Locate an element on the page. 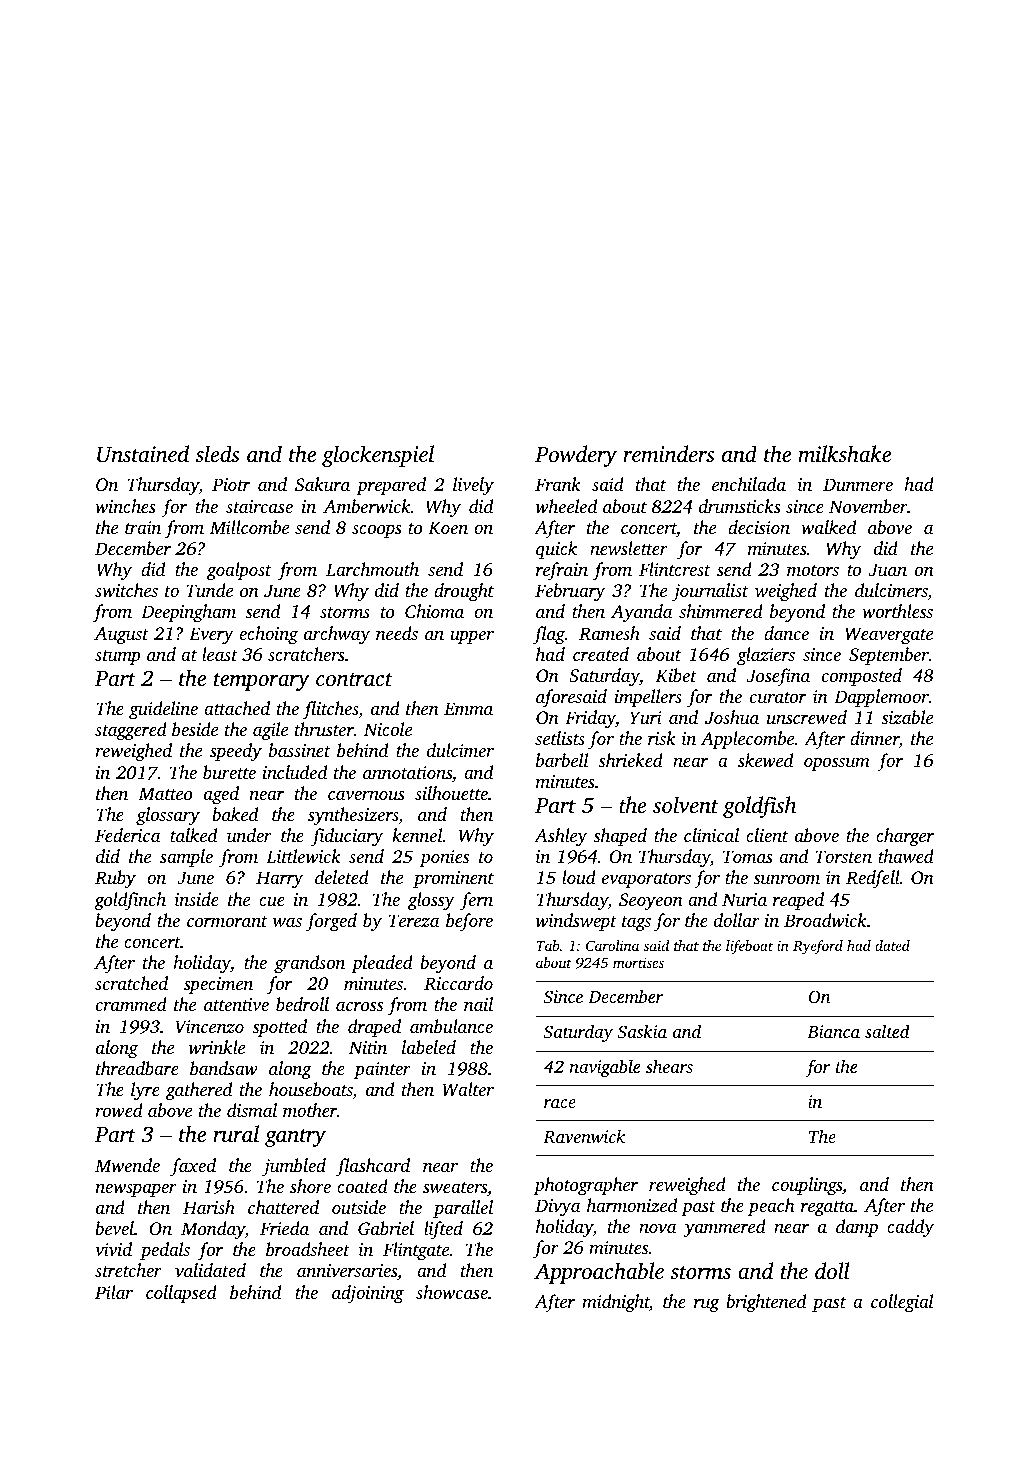 Image resolution: width=1029 pixels, height=1462 pixels. wheeled is located at coordinates (566, 506).
